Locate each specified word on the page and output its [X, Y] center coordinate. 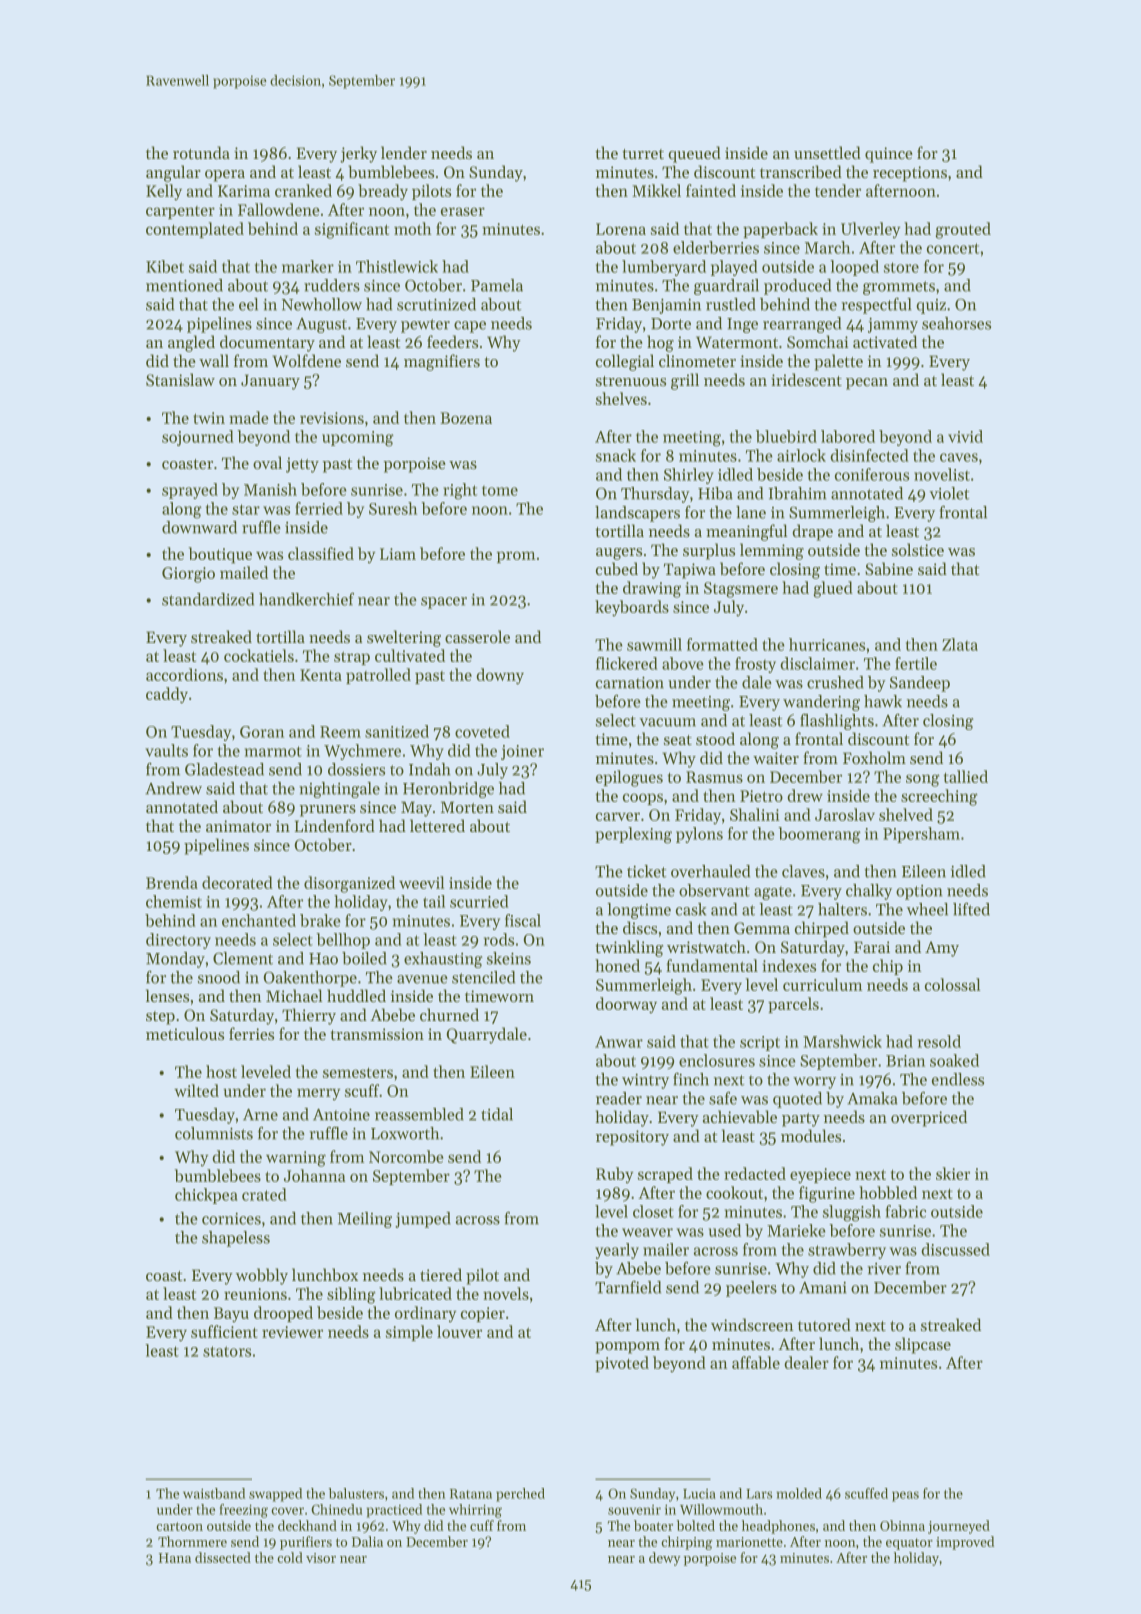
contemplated [195, 230]
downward [199, 527]
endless [958, 1079]
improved [965, 1543]
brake [320, 920]
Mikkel [656, 190]
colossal [952, 984]
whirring [475, 1511]
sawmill [654, 644]
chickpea [206, 1196]
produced [797, 287]
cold [290, 1557]
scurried [479, 901]
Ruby [614, 1175]
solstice [918, 549]
